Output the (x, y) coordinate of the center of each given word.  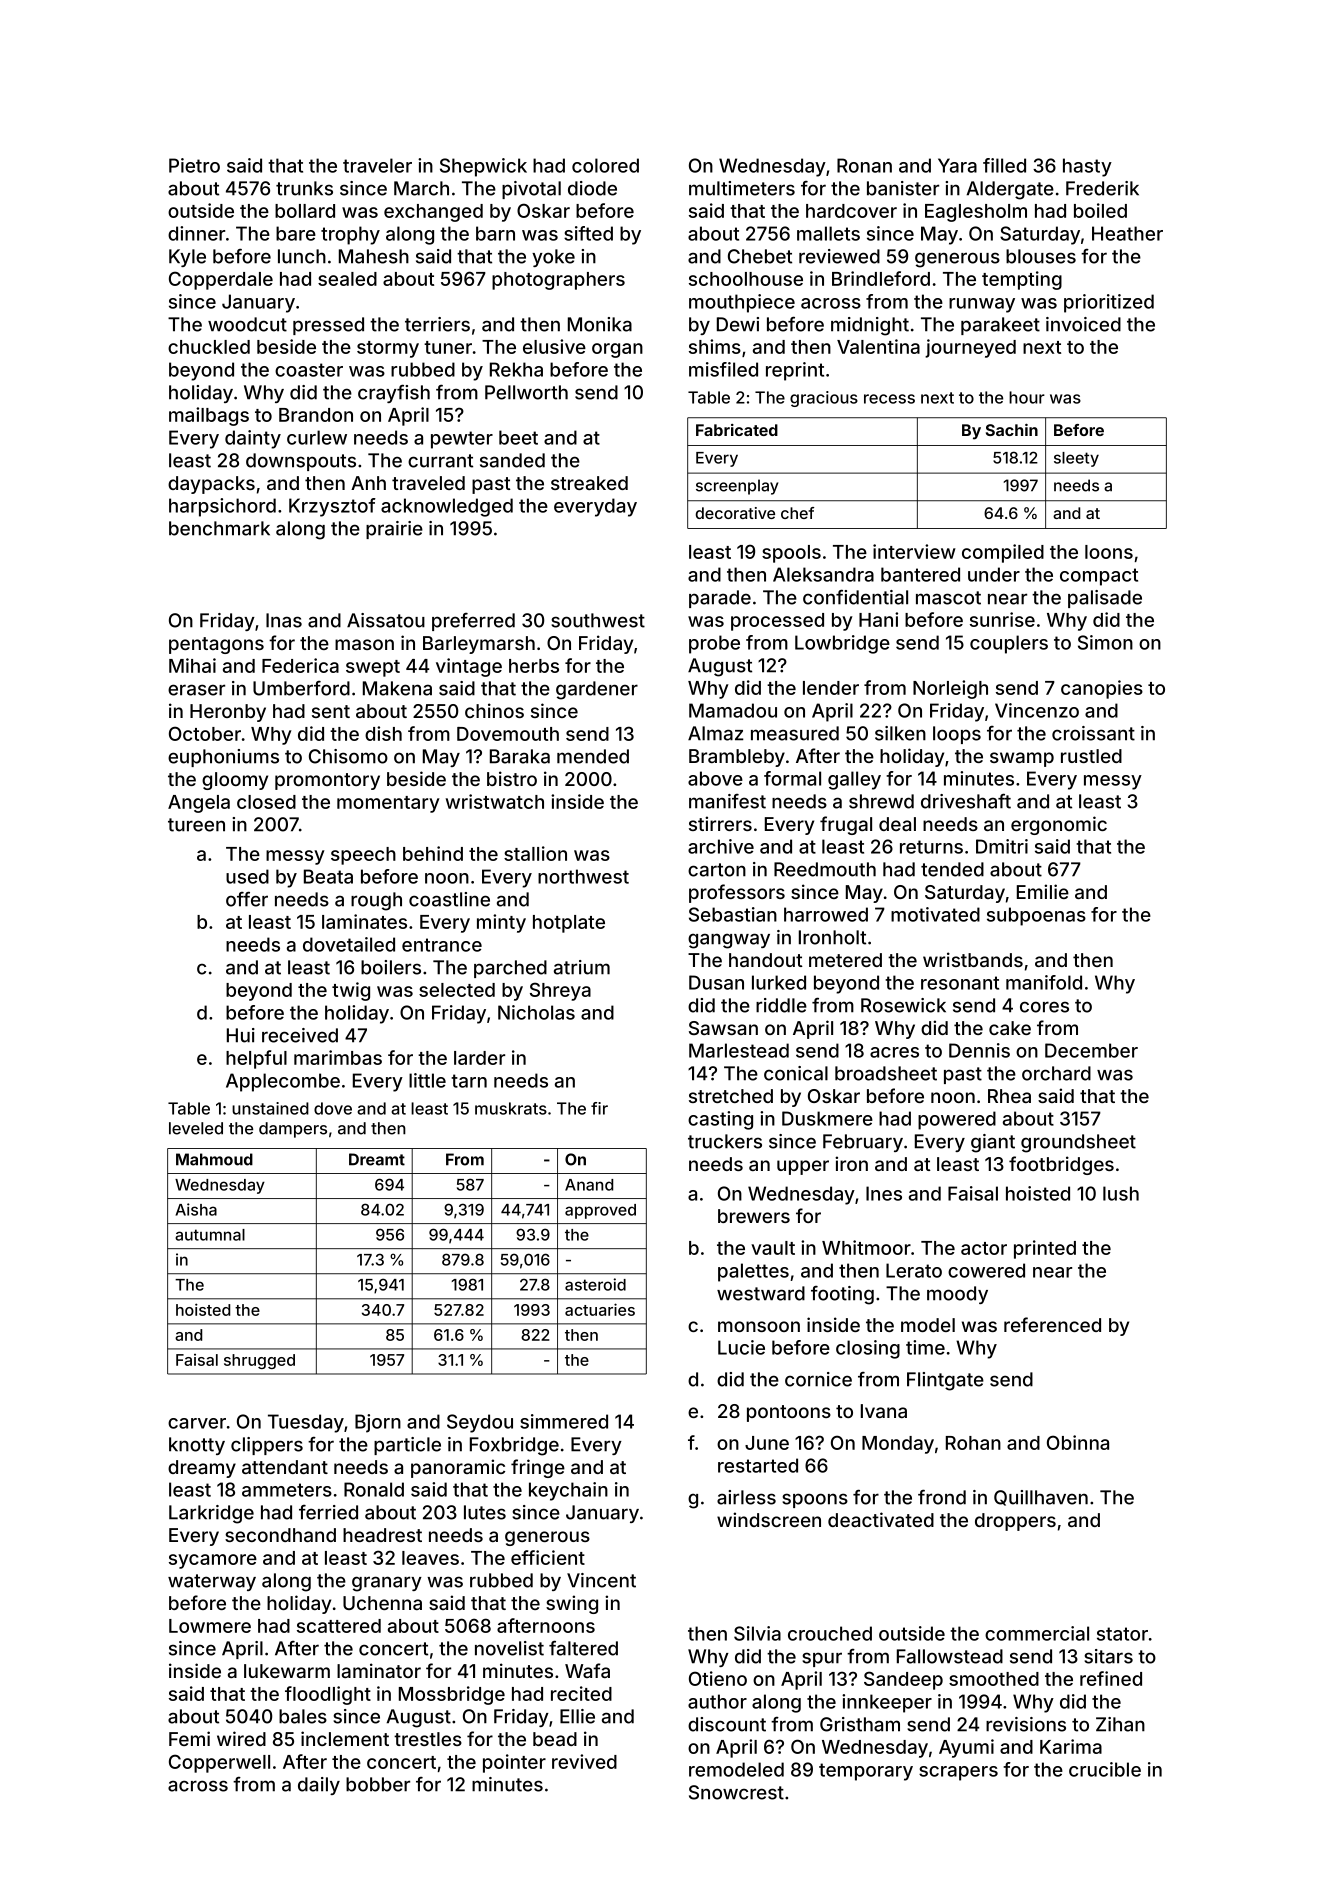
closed (266, 802)
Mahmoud (214, 1159)
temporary (866, 1772)
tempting (1022, 280)
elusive (554, 346)
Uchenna (382, 1603)
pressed (328, 326)
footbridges (1061, 1165)
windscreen (769, 1519)
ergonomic (1059, 825)
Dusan (716, 982)
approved (600, 1211)
